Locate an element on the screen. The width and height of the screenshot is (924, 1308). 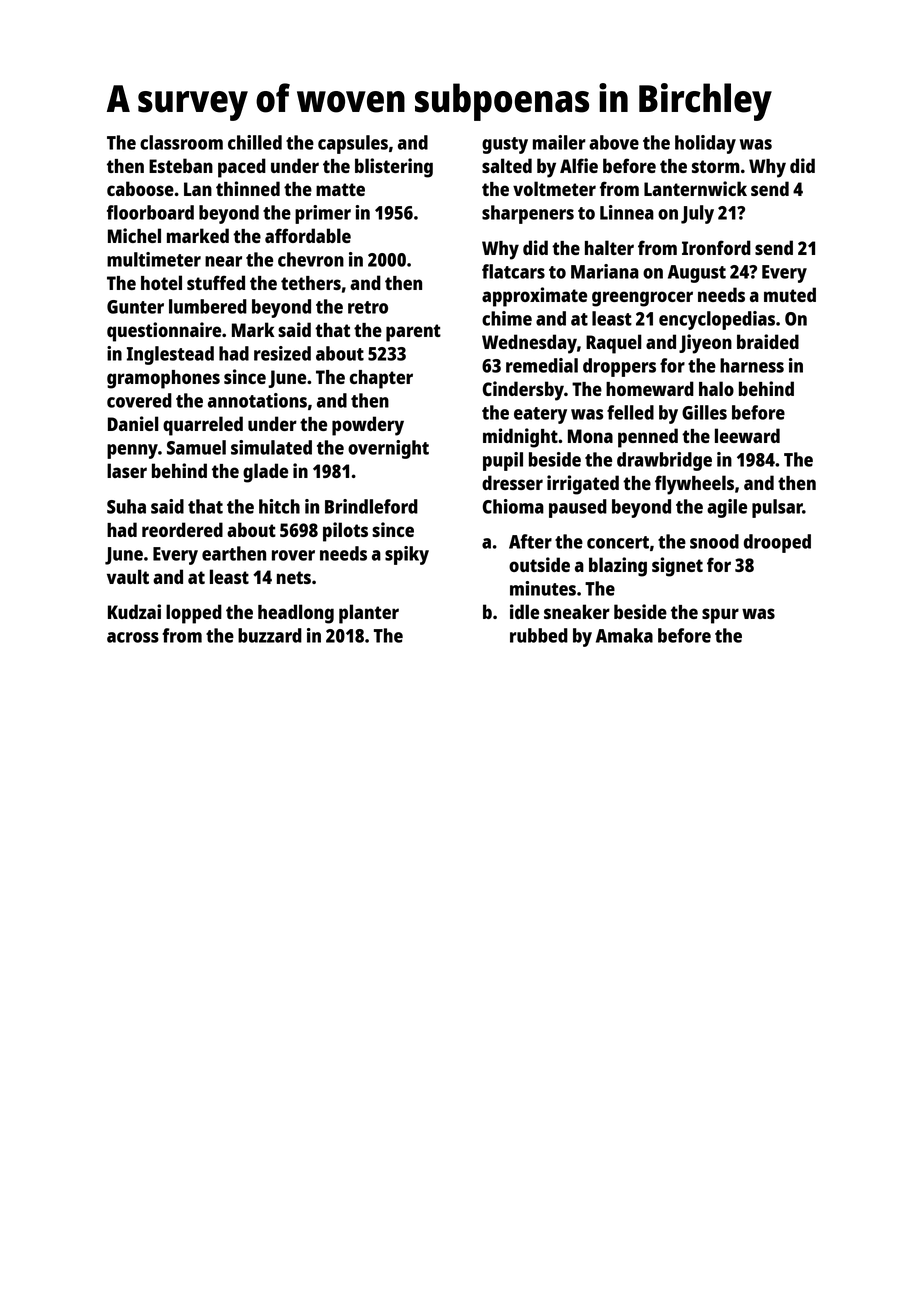
headlong is located at coordinates (296, 614).
